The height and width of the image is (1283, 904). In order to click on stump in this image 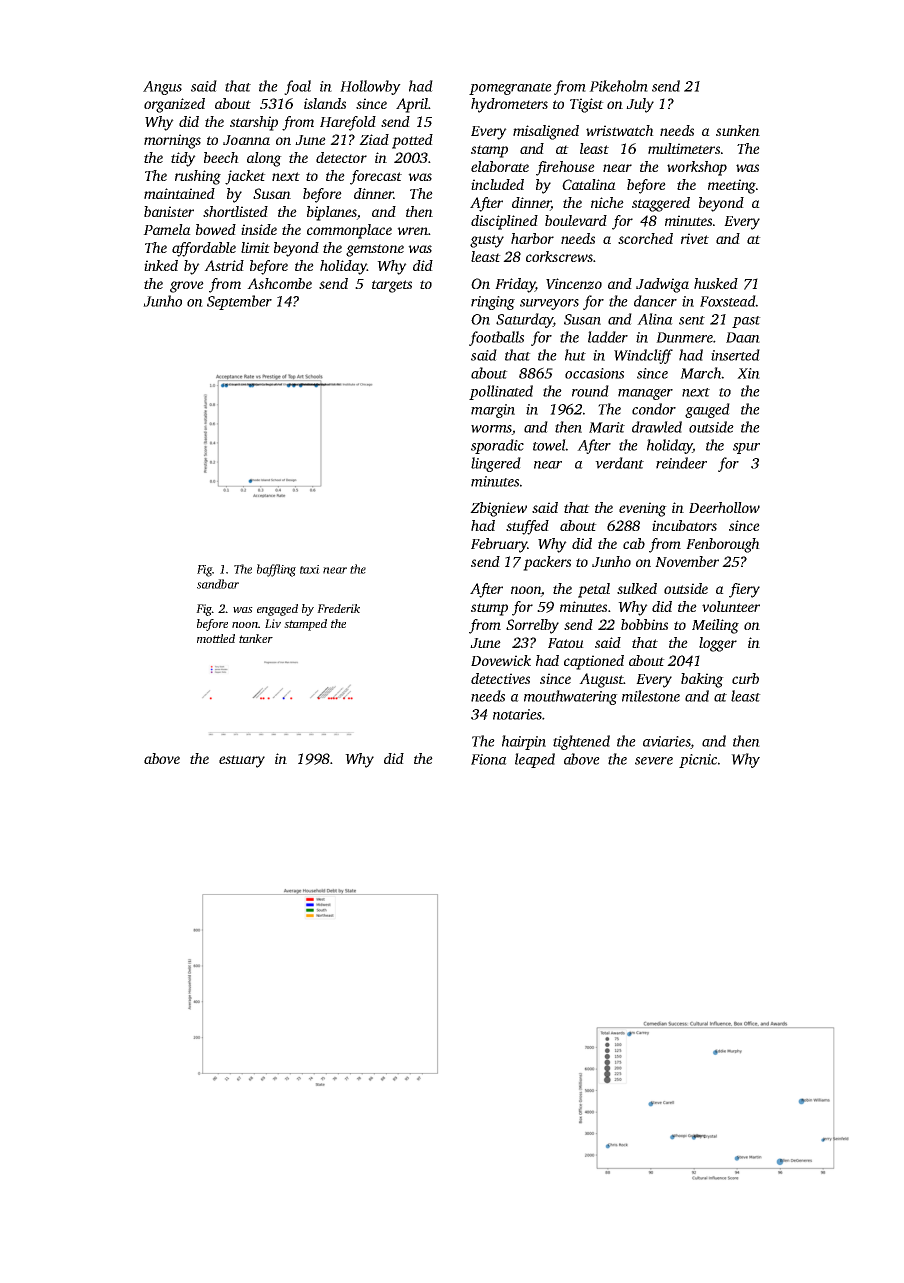, I will do `click(489, 609)`.
